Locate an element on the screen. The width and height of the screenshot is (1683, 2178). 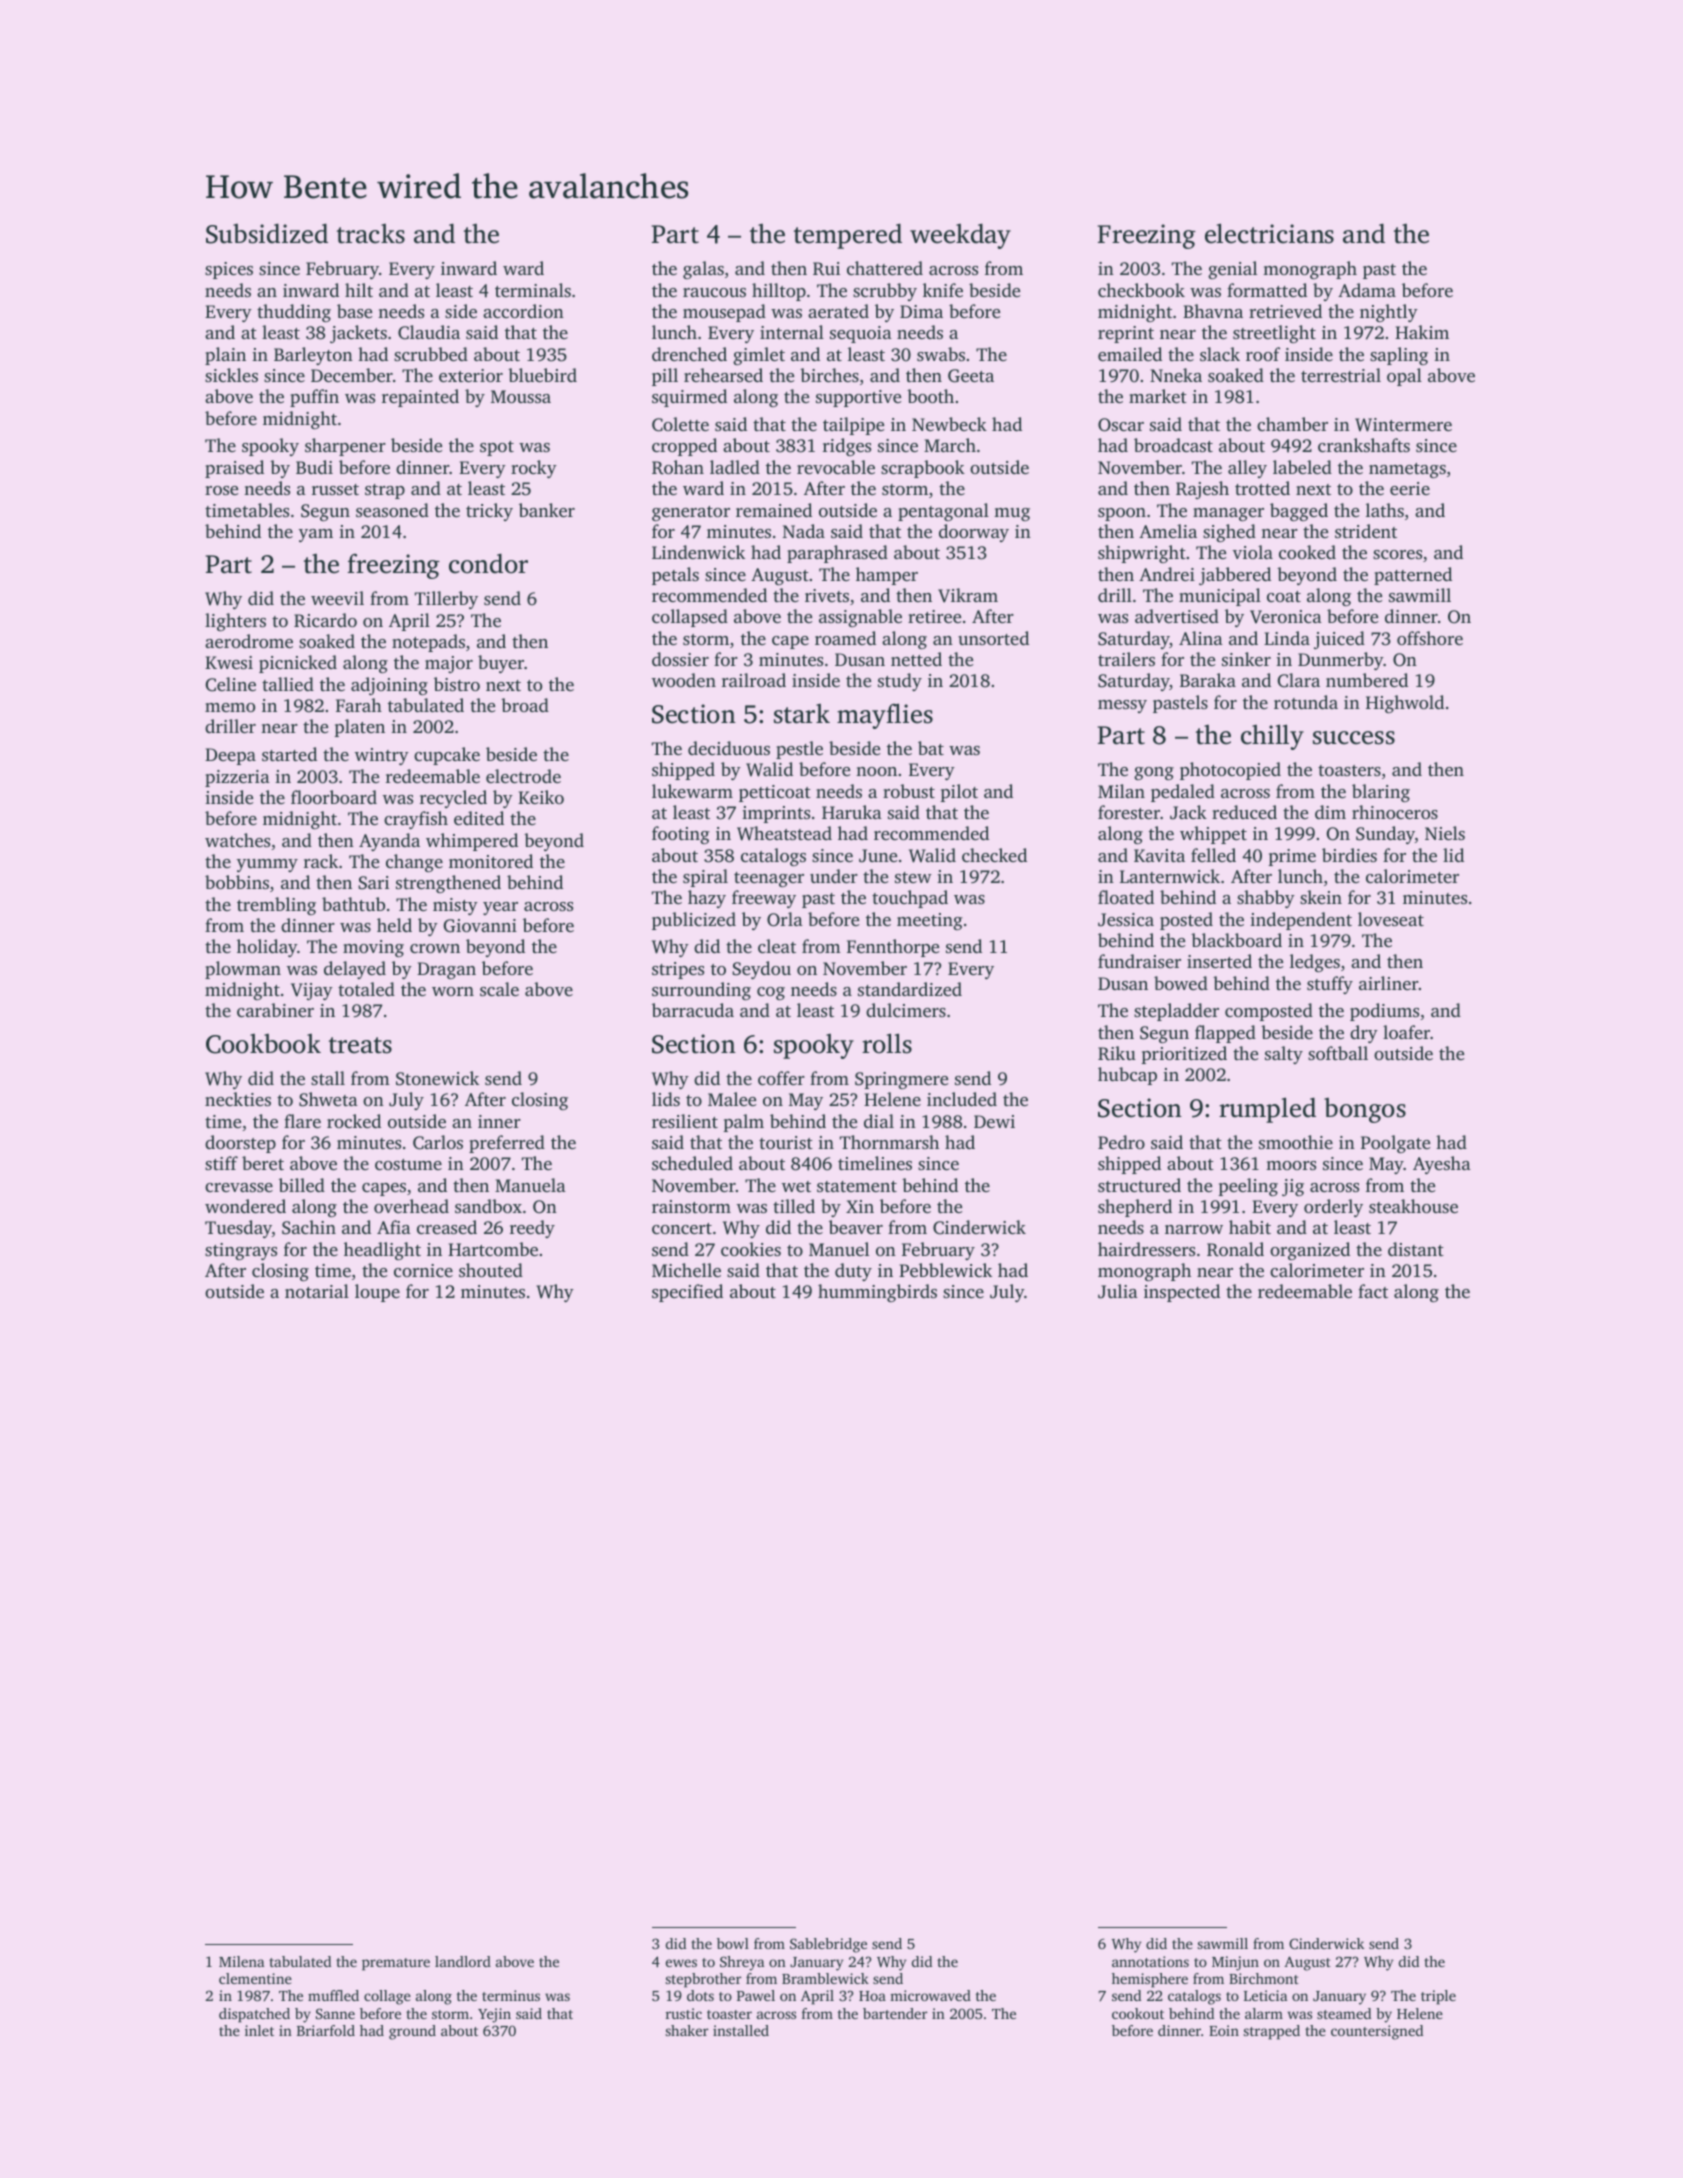
delayed is located at coordinates (355, 970).
